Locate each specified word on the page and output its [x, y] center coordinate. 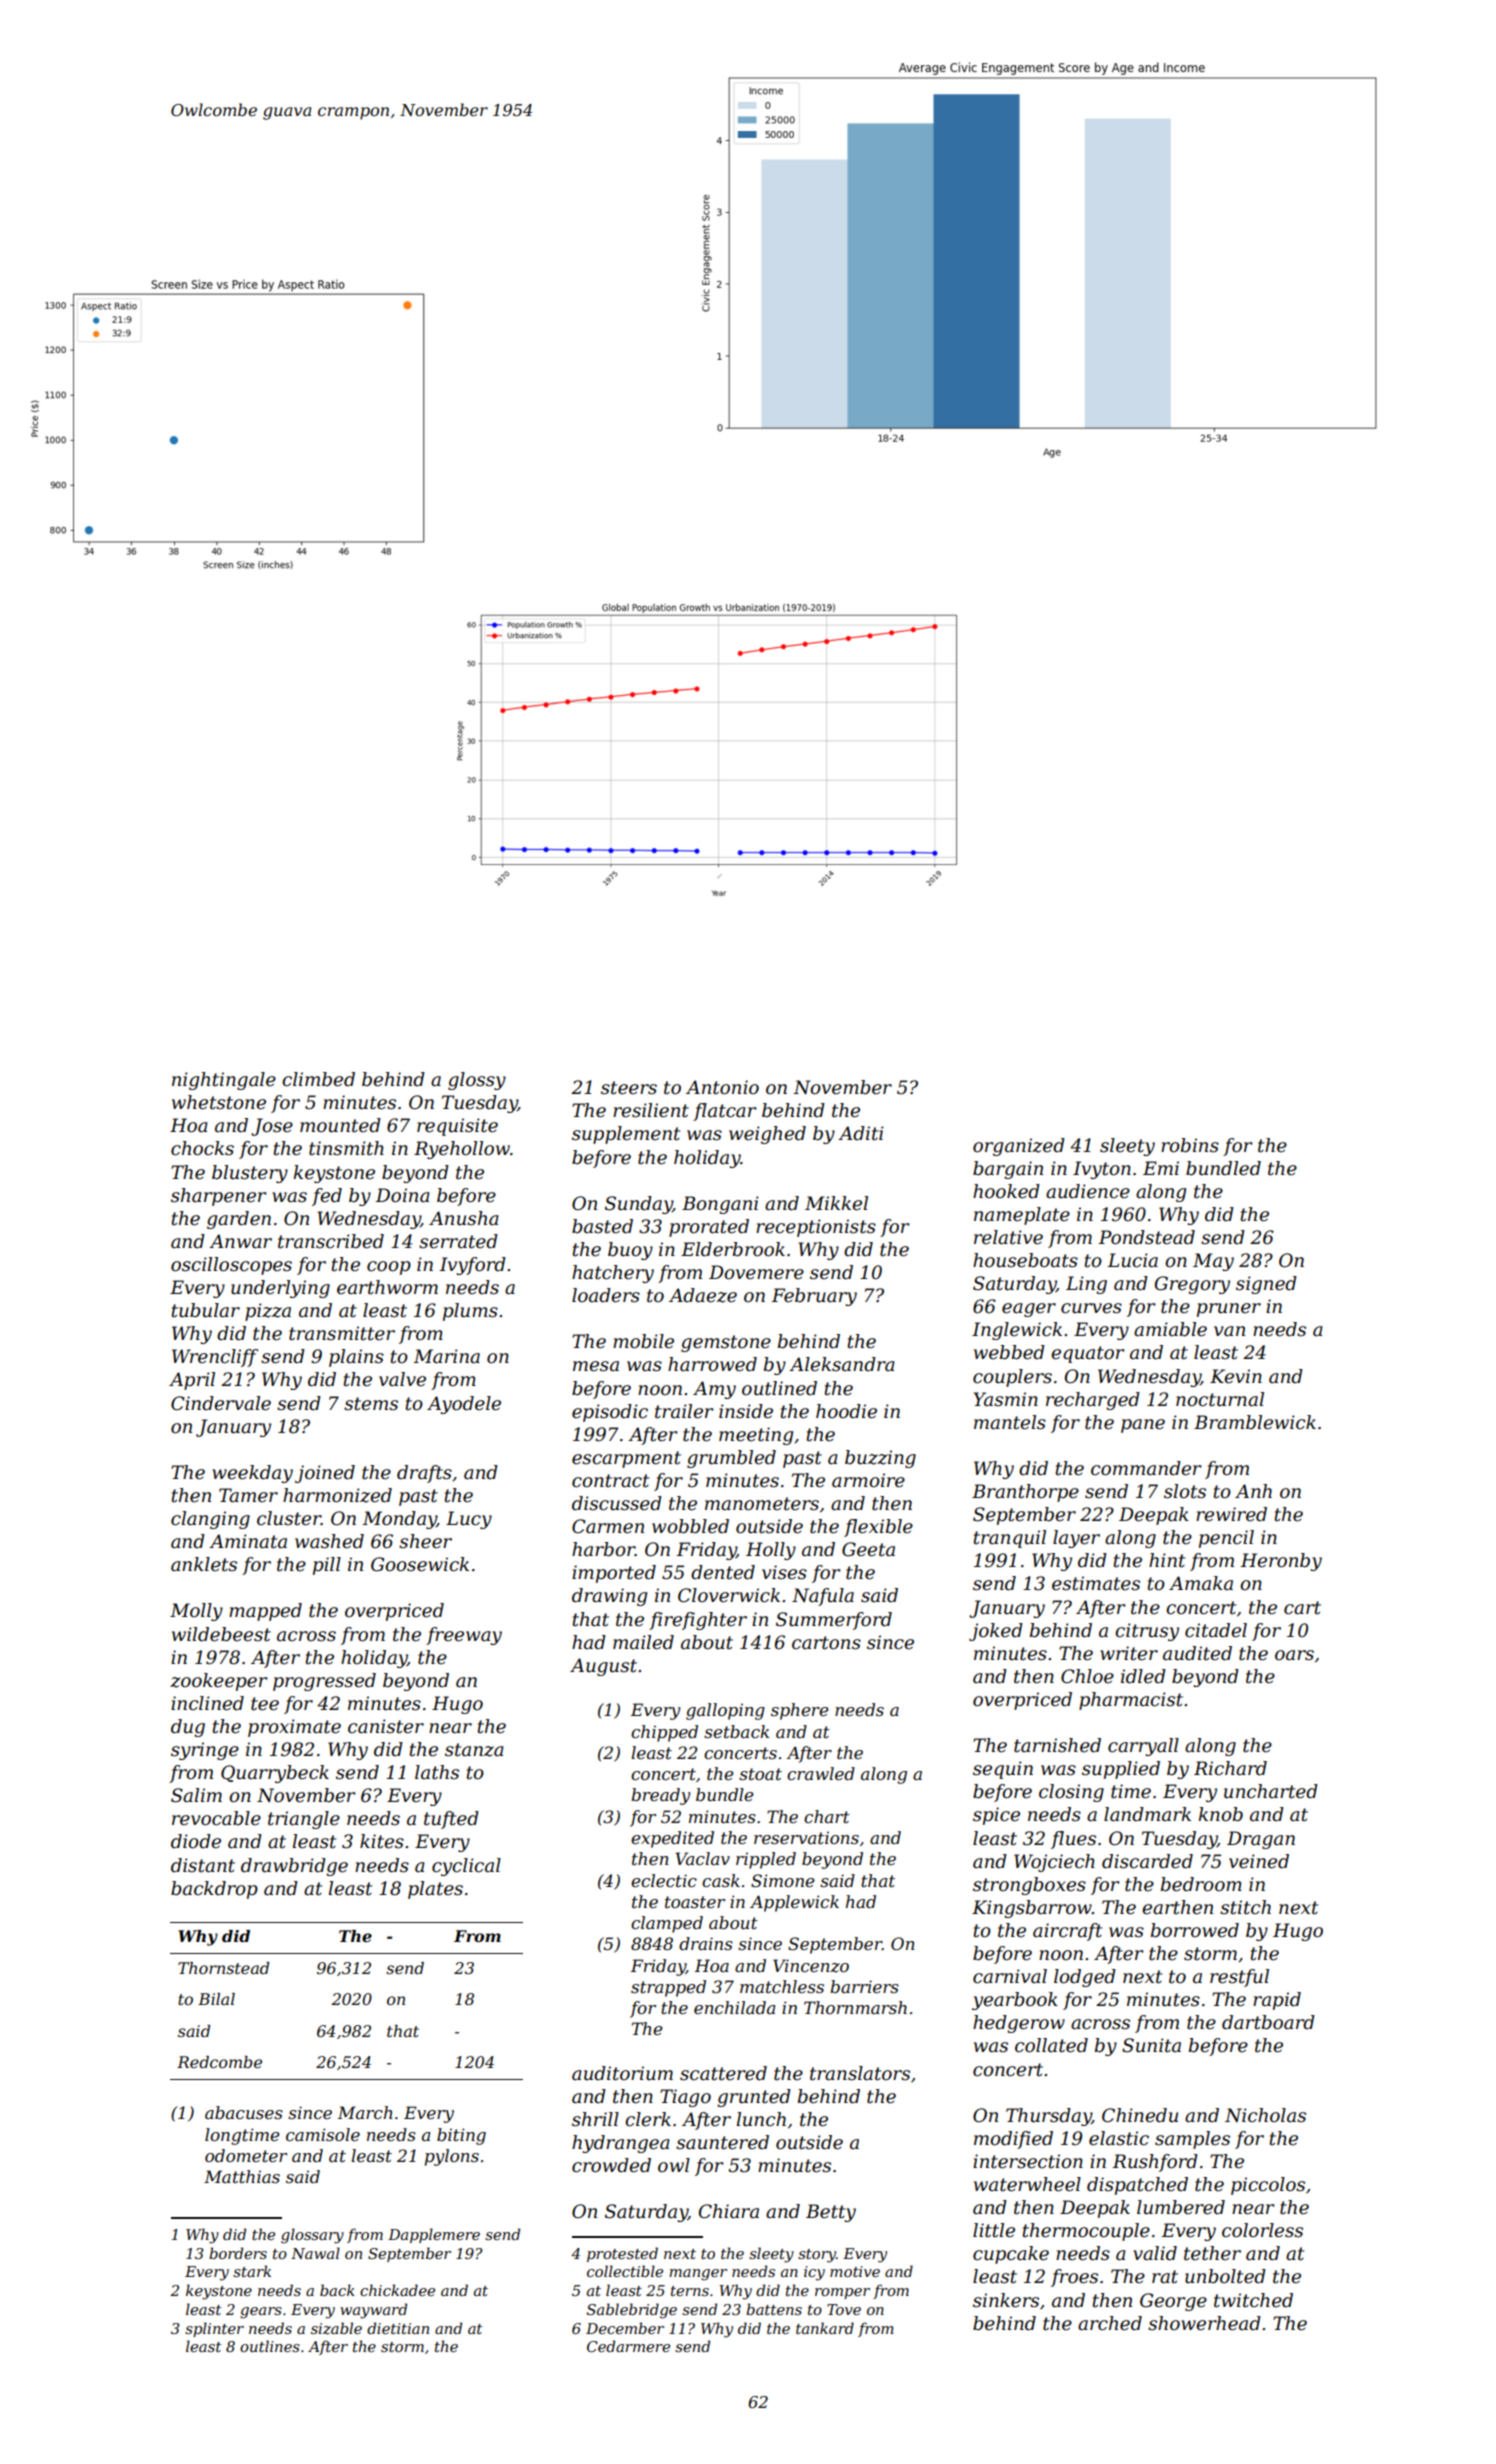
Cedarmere [628, 2346]
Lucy [469, 1520]
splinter [214, 2329]
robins [1190, 1145]
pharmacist [1131, 1701]
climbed [318, 1079]
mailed [643, 1642]
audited [1197, 1653]
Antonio [722, 1087]
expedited [672, 1839]
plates [435, 1890]
